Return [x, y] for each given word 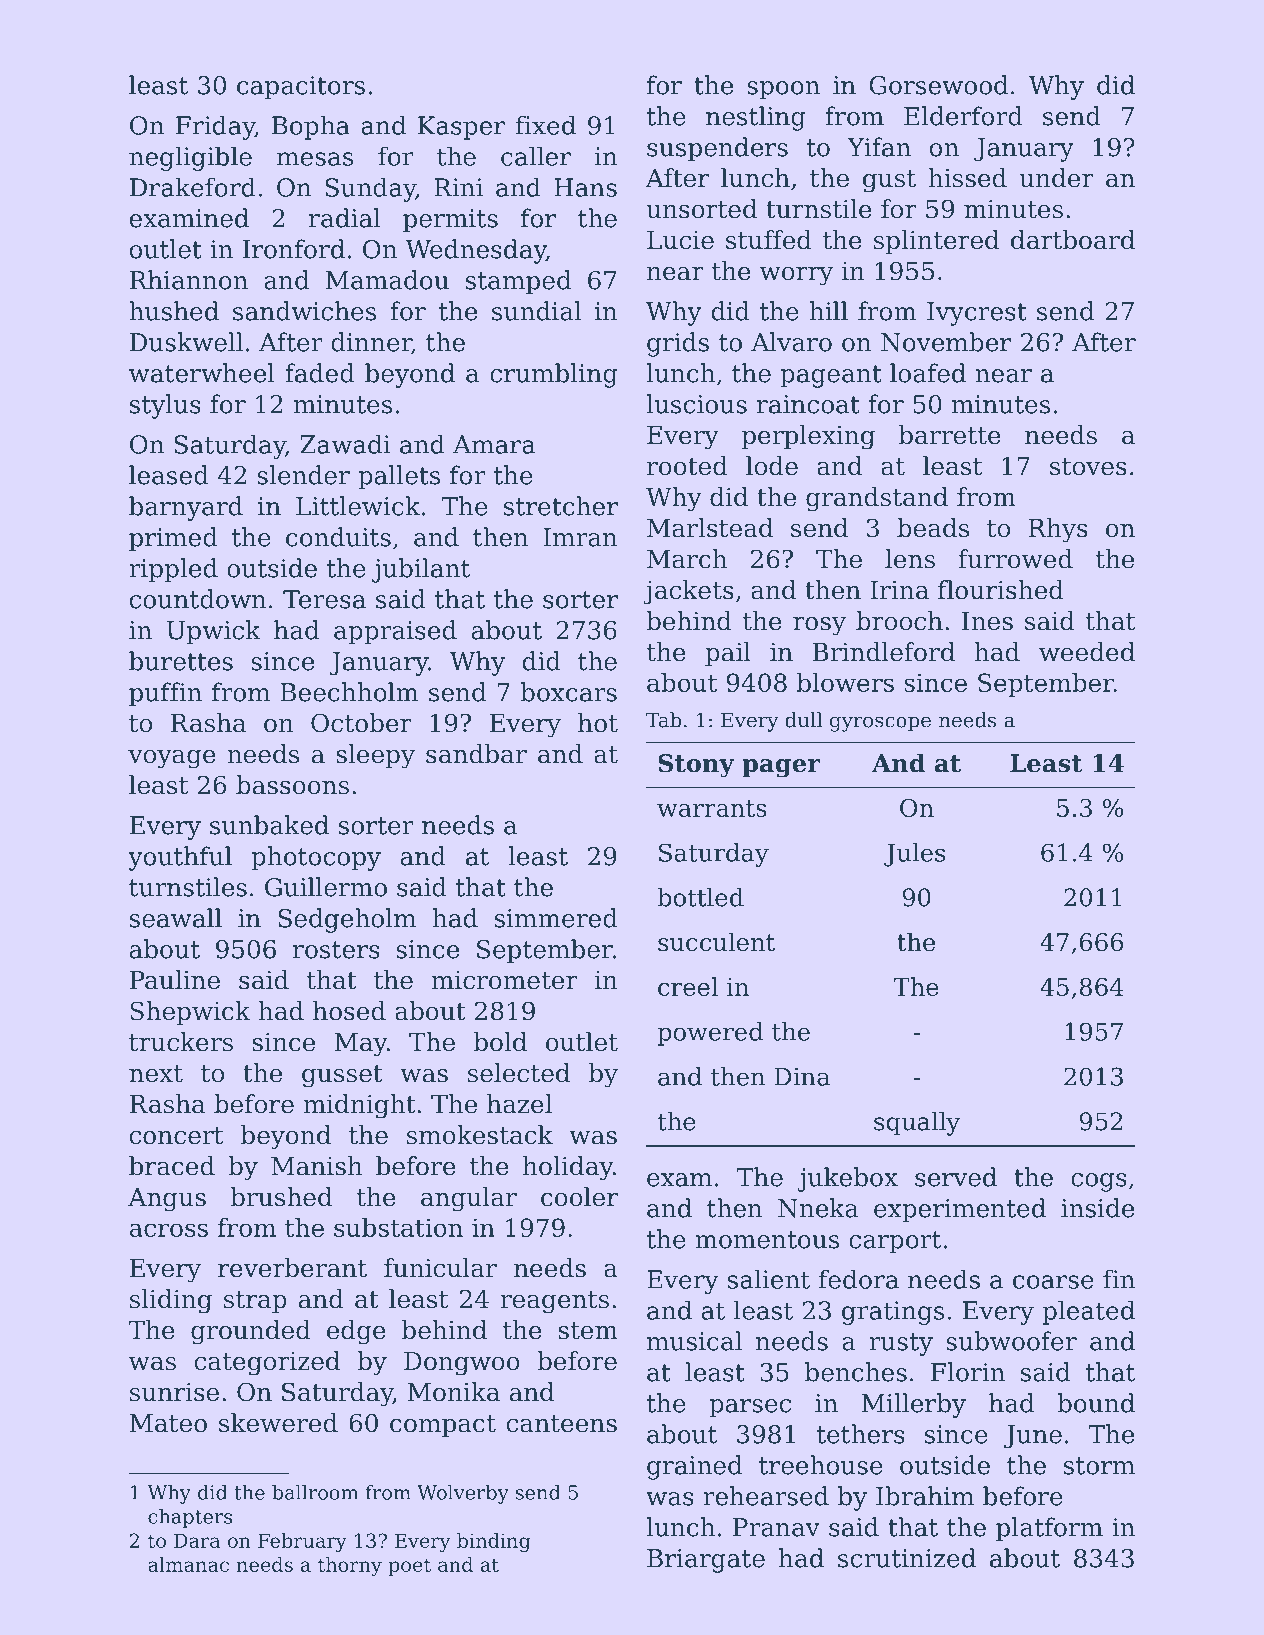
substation [398, 1227]
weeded [1087, 652]
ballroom [315, 1492]
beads [933, 528]
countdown [198, 599]
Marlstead [710, 528]
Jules [914, 855]
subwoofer [1011, 1341]
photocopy [316, 858]
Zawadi [345, 444]
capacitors [301, 88]
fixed [546, 125]
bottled [700, 897]
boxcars [568, 692]
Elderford [963, 116]
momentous [767, 1240]
